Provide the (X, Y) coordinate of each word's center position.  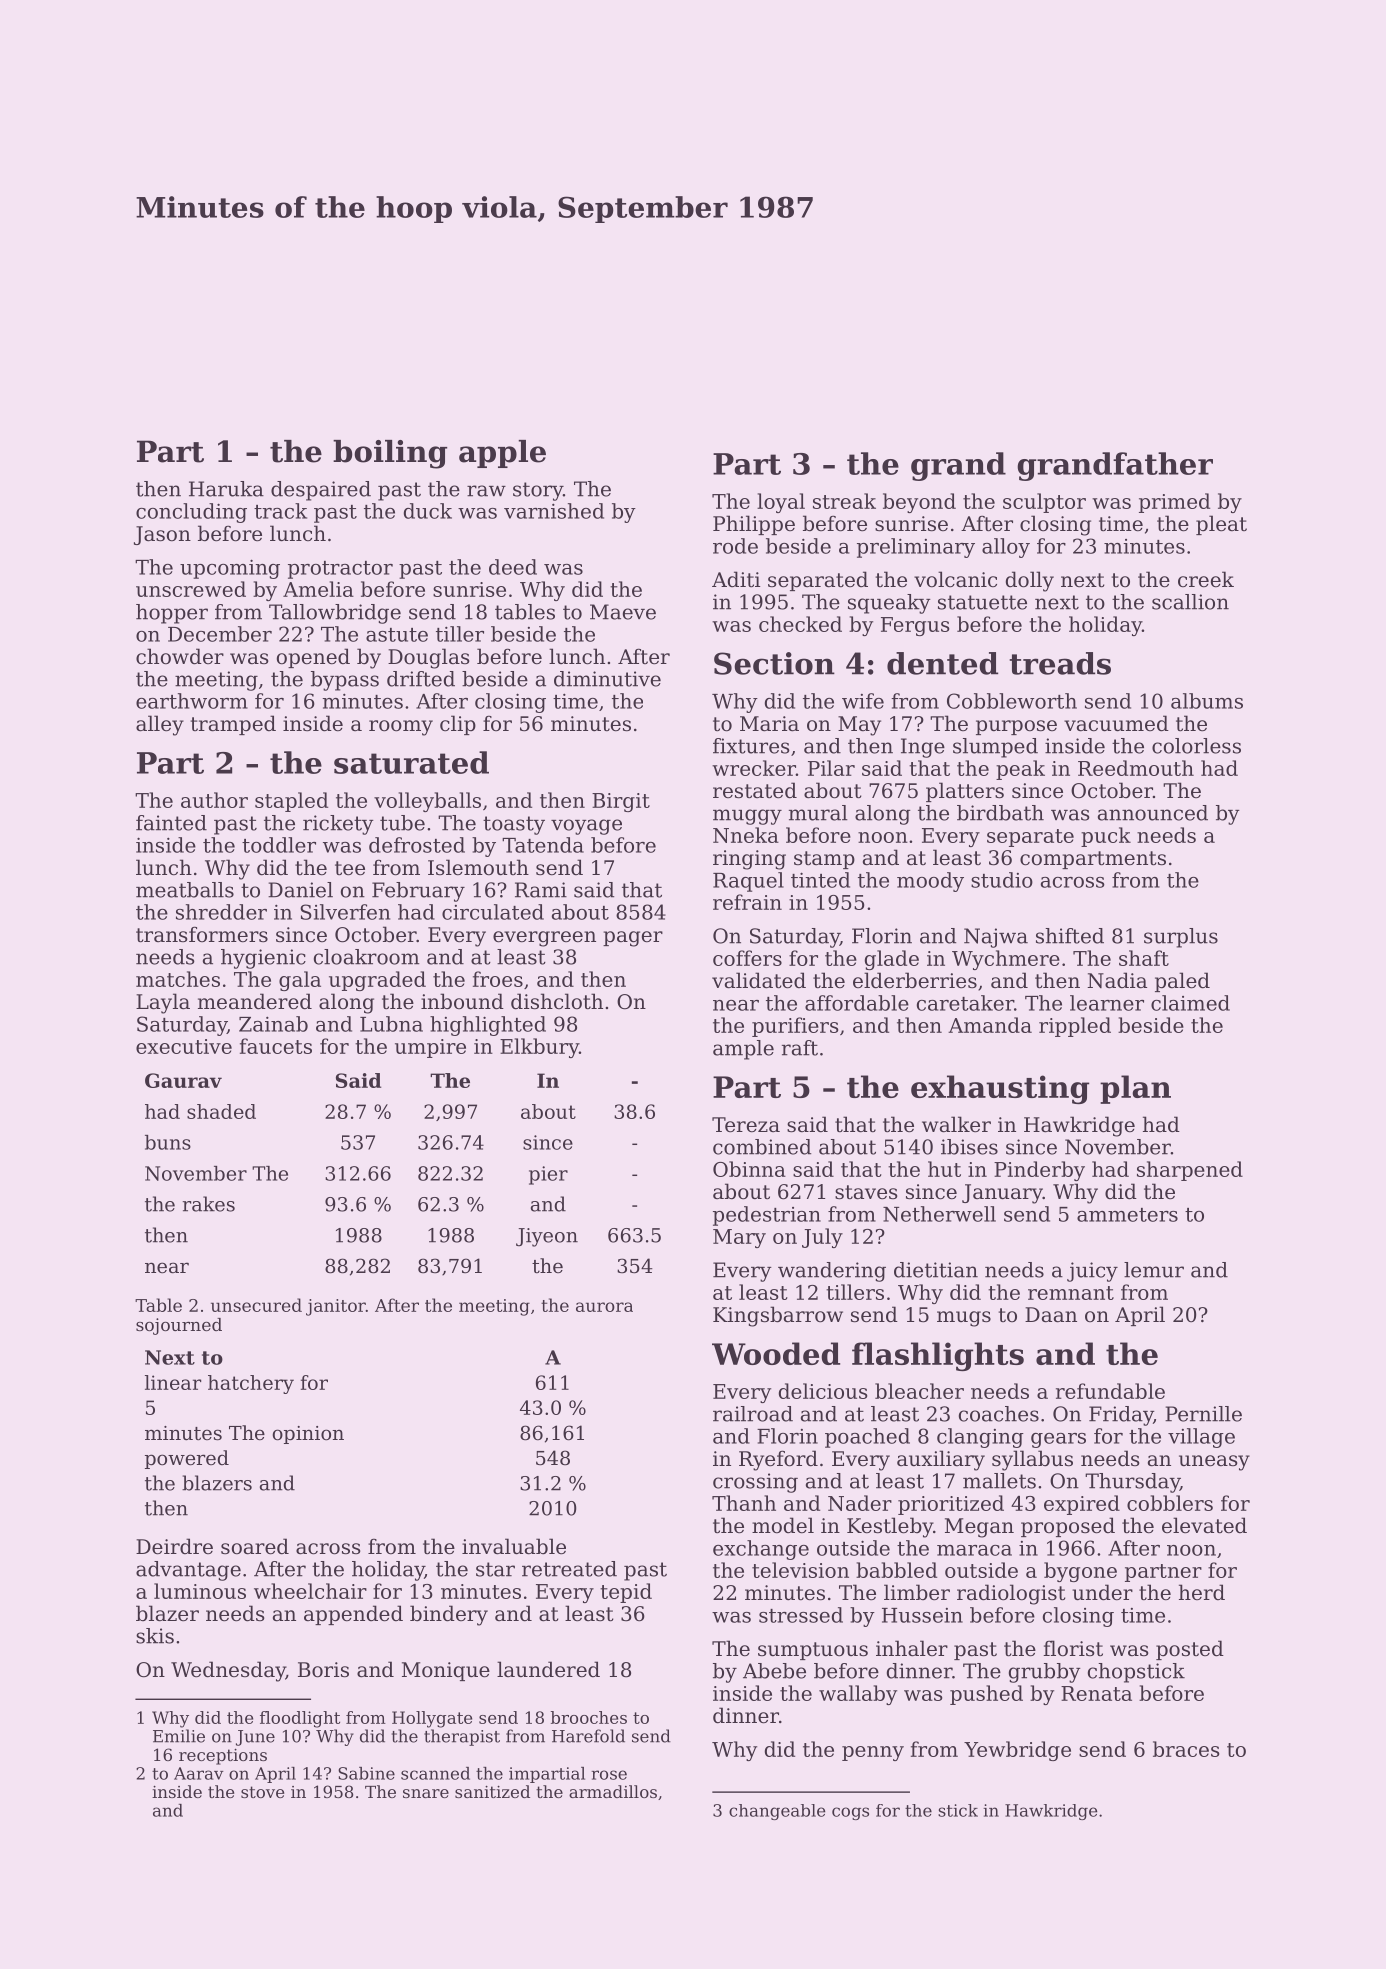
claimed (1190, 1003)
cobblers (1170, 1503)
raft (800, 1048)
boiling (390, 454)
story (538, 491)
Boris (323, 1670)
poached (867, 1438)
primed (1174, 503)
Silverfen (345, 912)
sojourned (179, 1326)
